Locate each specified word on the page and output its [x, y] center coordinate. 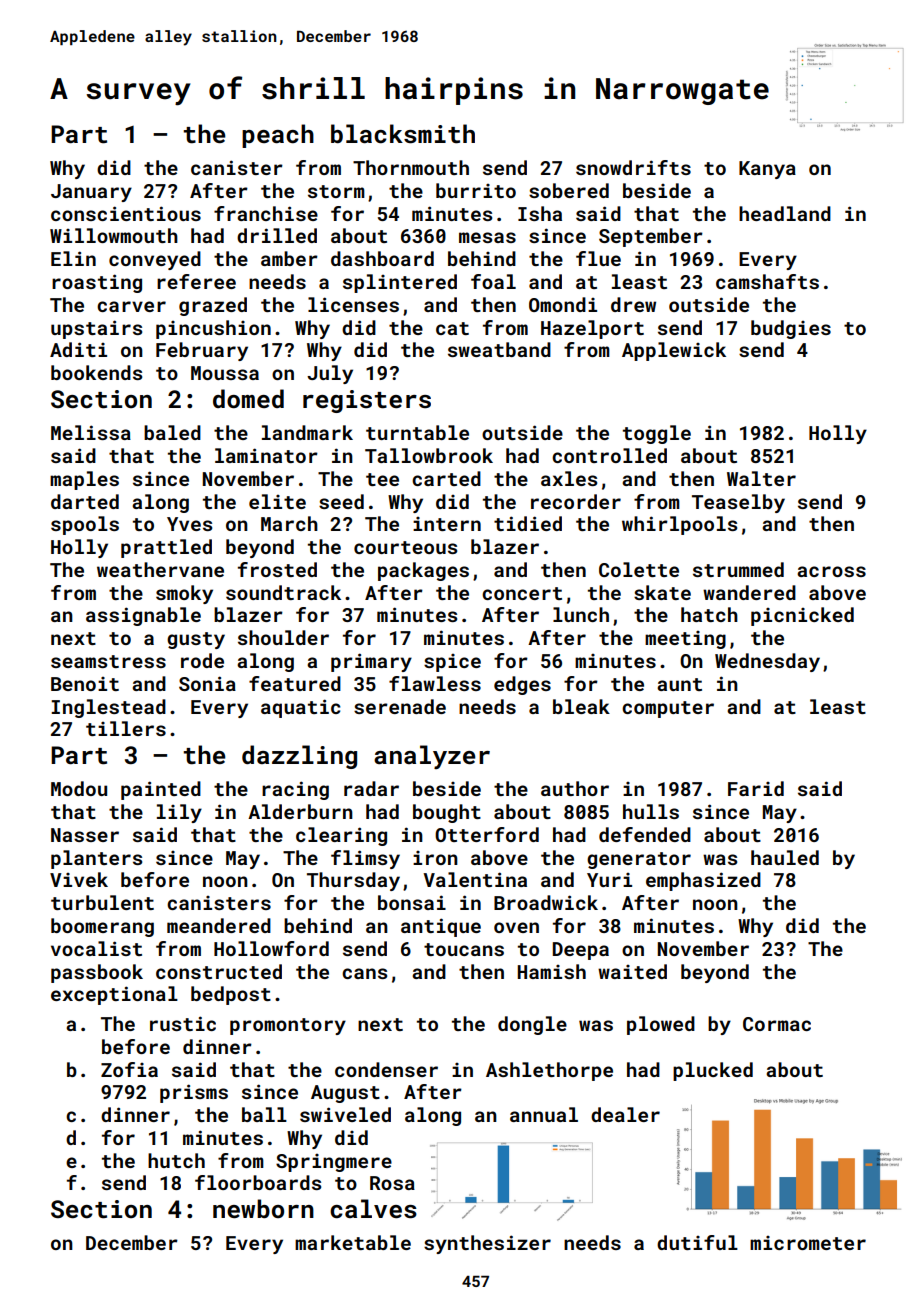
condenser [386, 1069]
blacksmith [403, 134]
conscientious [126, 213]
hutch [176, 1160]
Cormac [777, 1024]
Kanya [767, 170]
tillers [126, 728]
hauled [785, 857]
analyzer [432, 757]
